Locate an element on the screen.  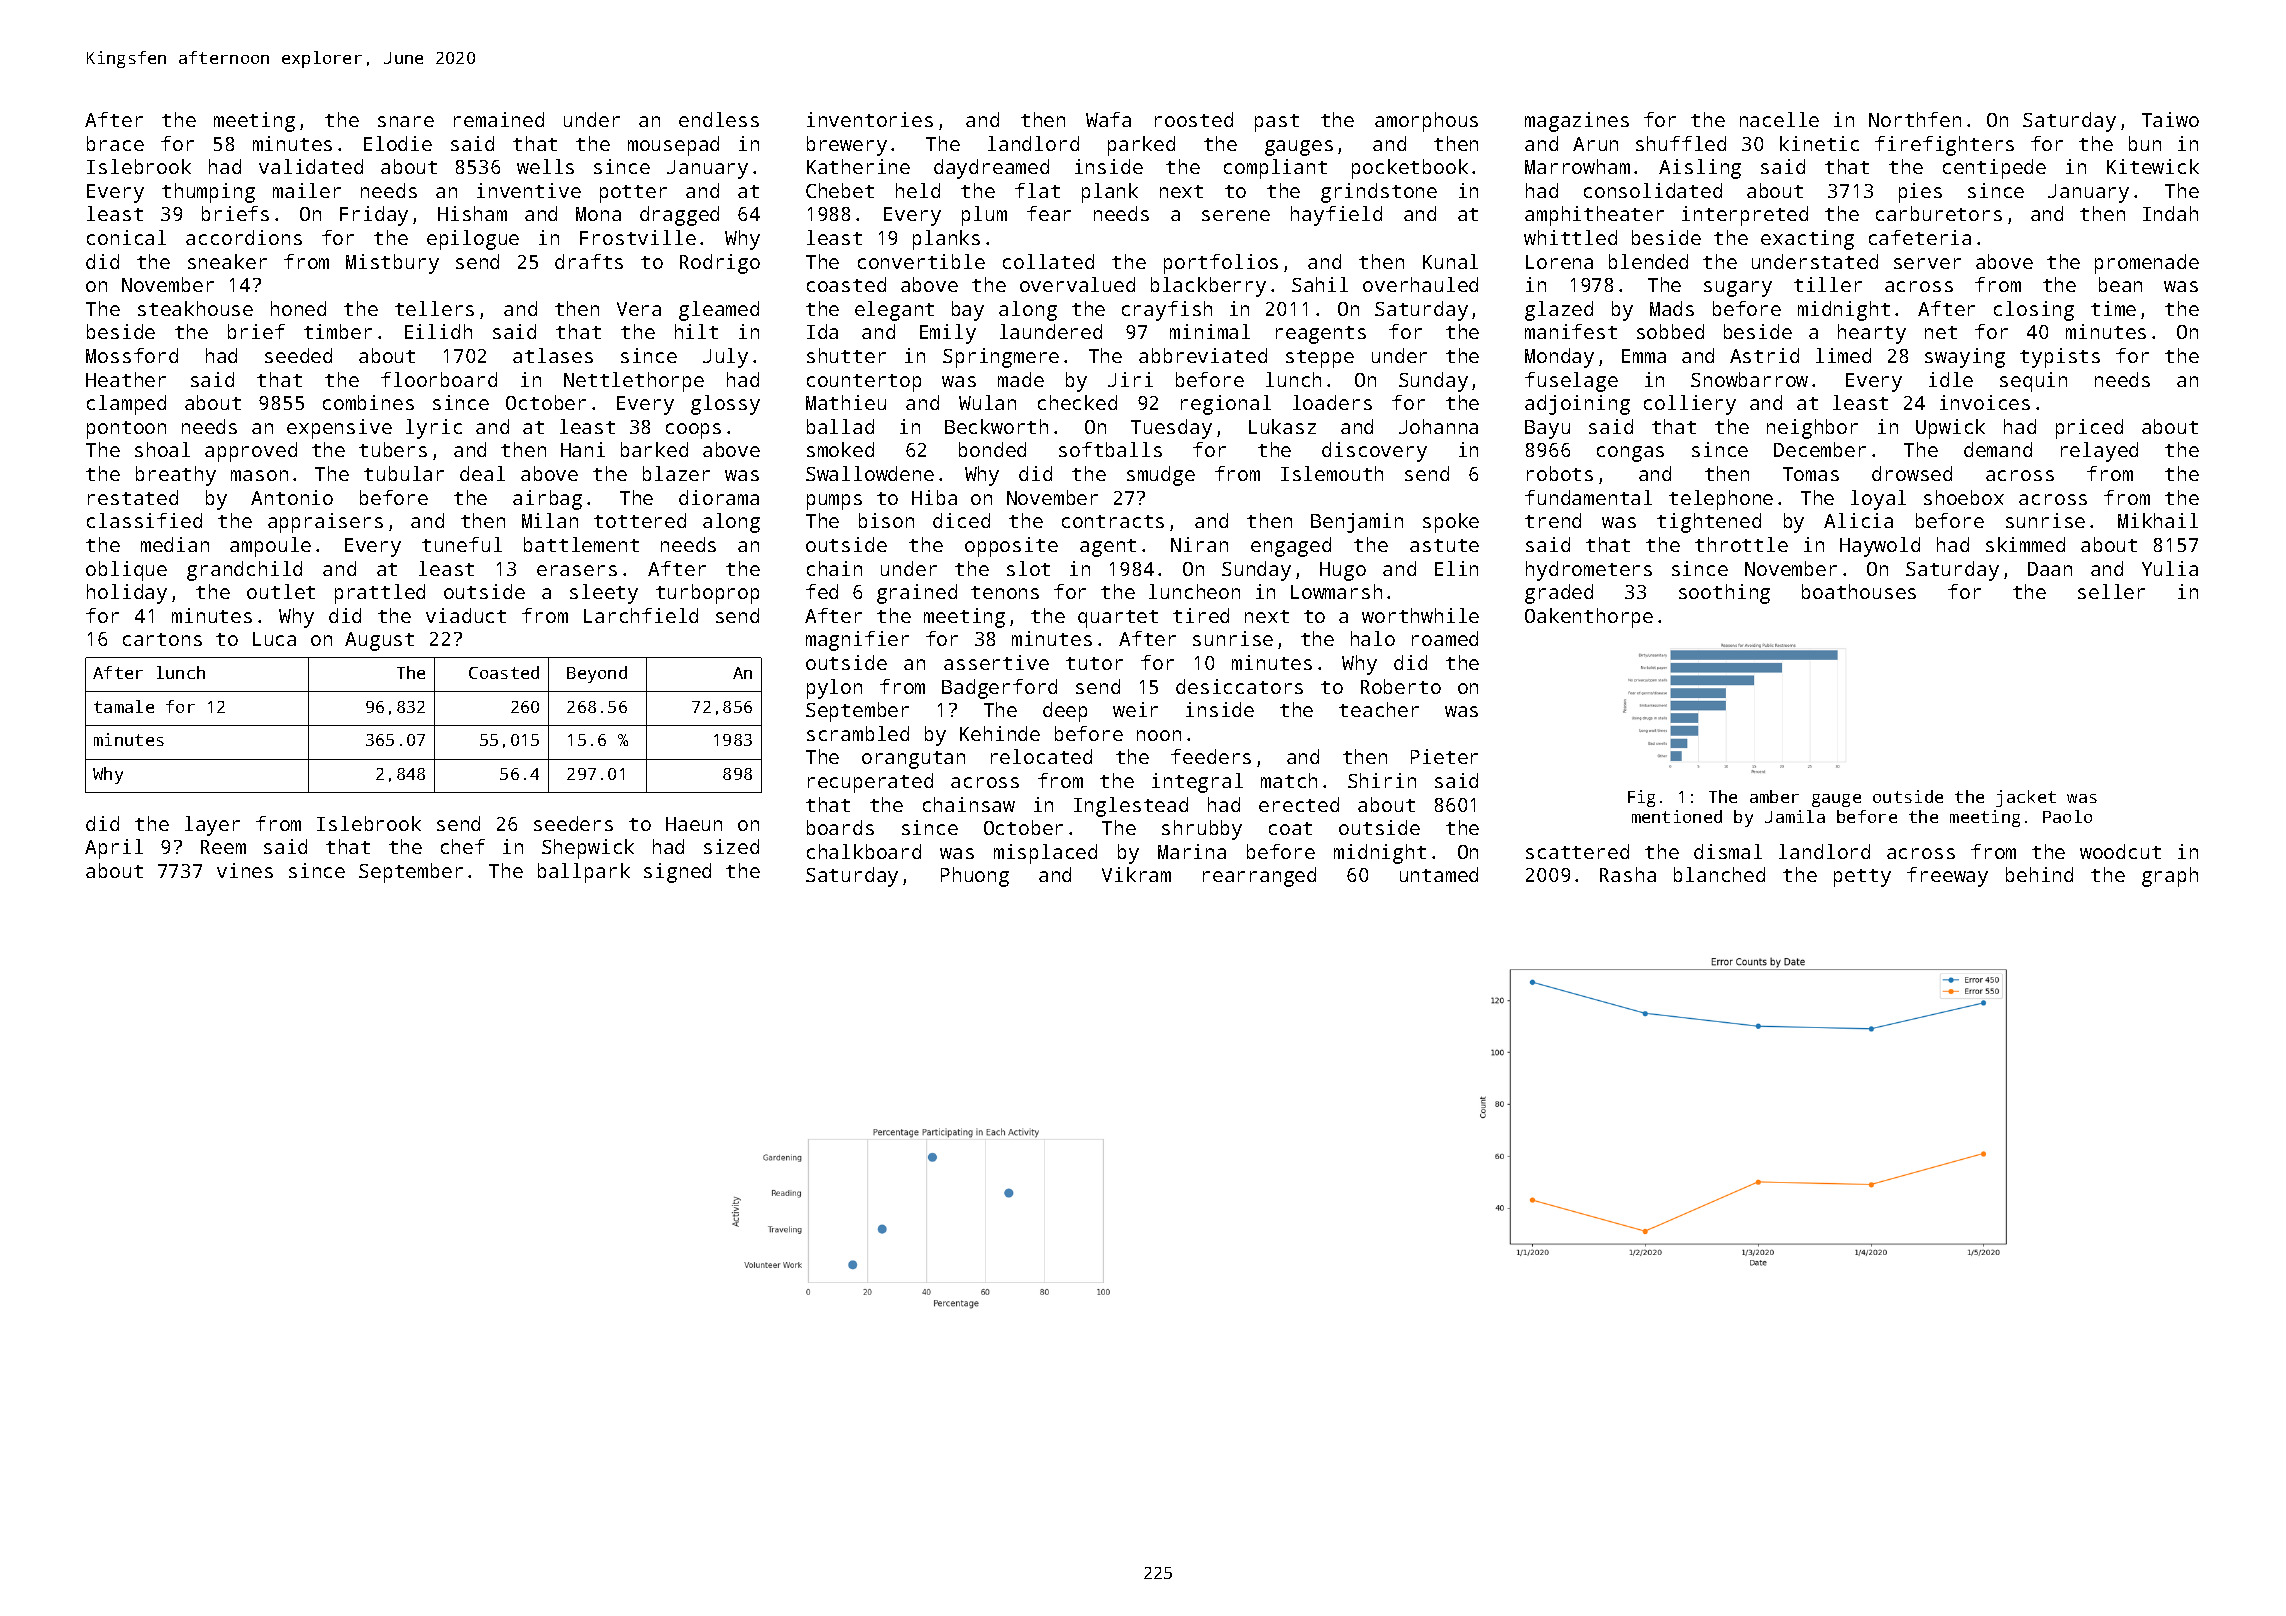
snare is located at coordinates (406, 121).
